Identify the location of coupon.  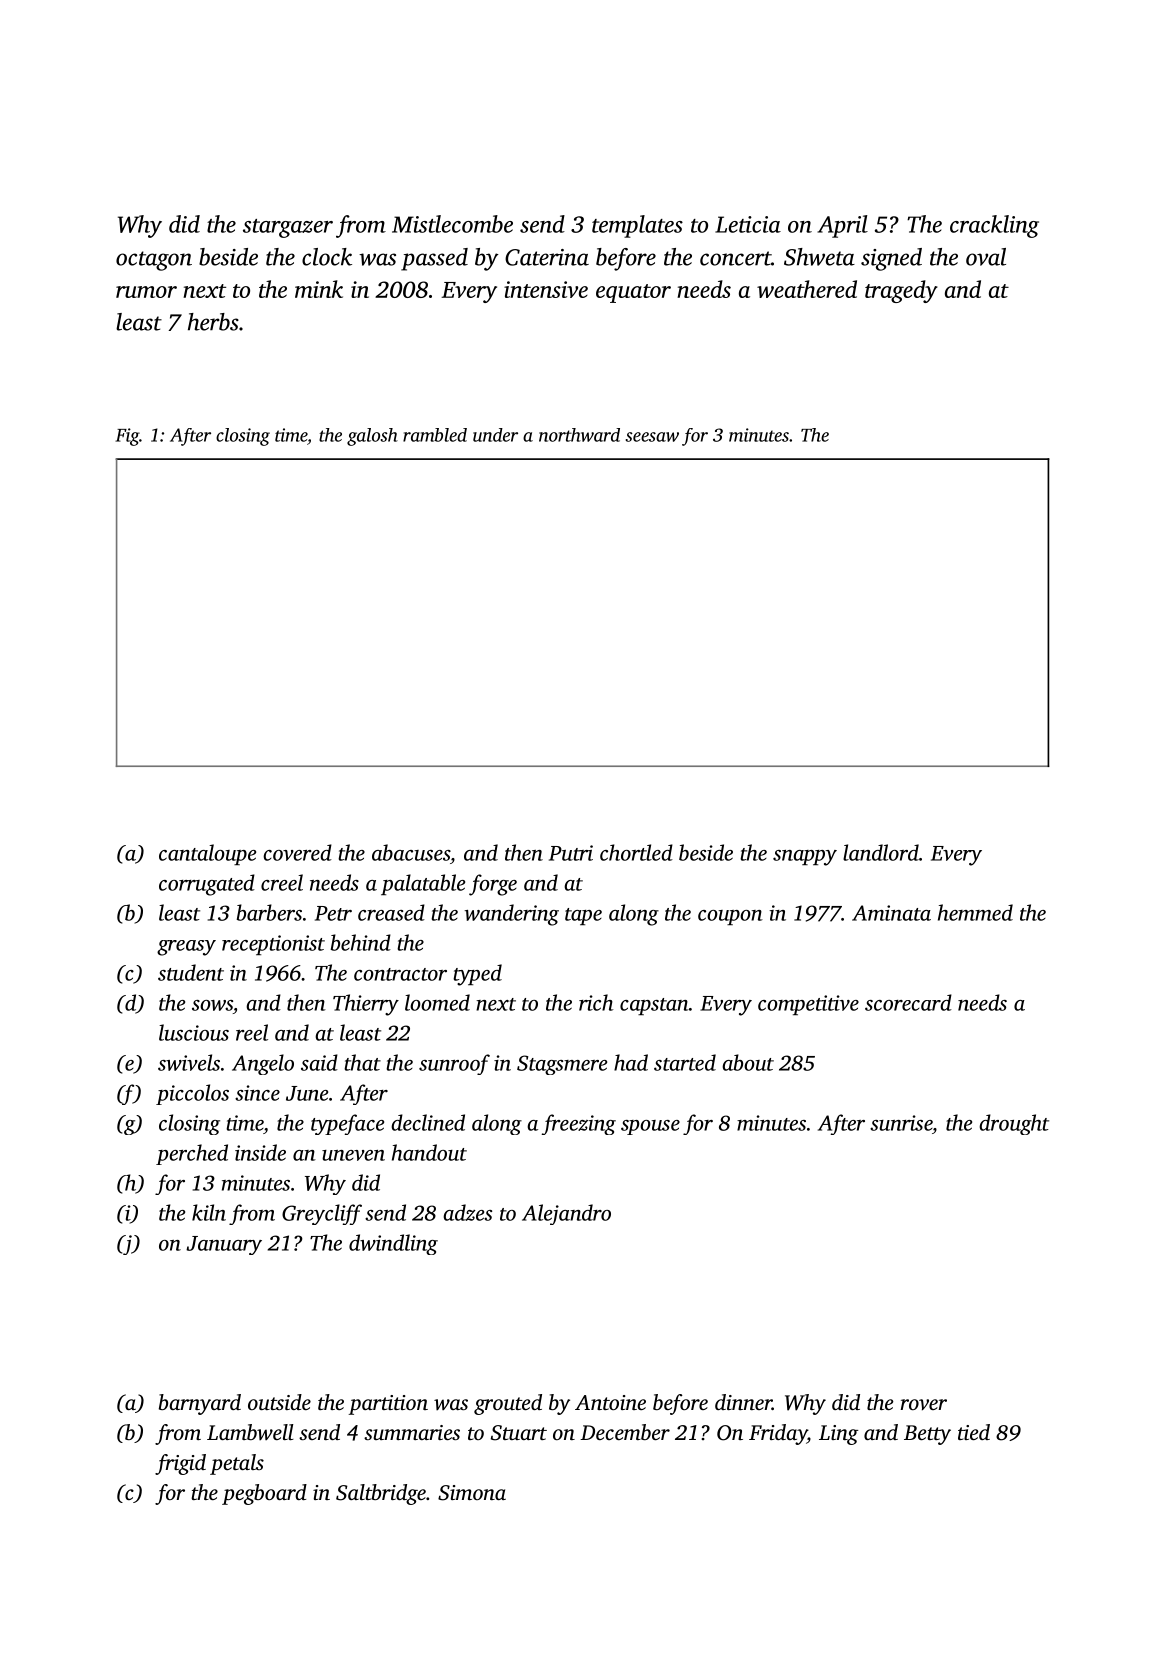
(730, 917).
